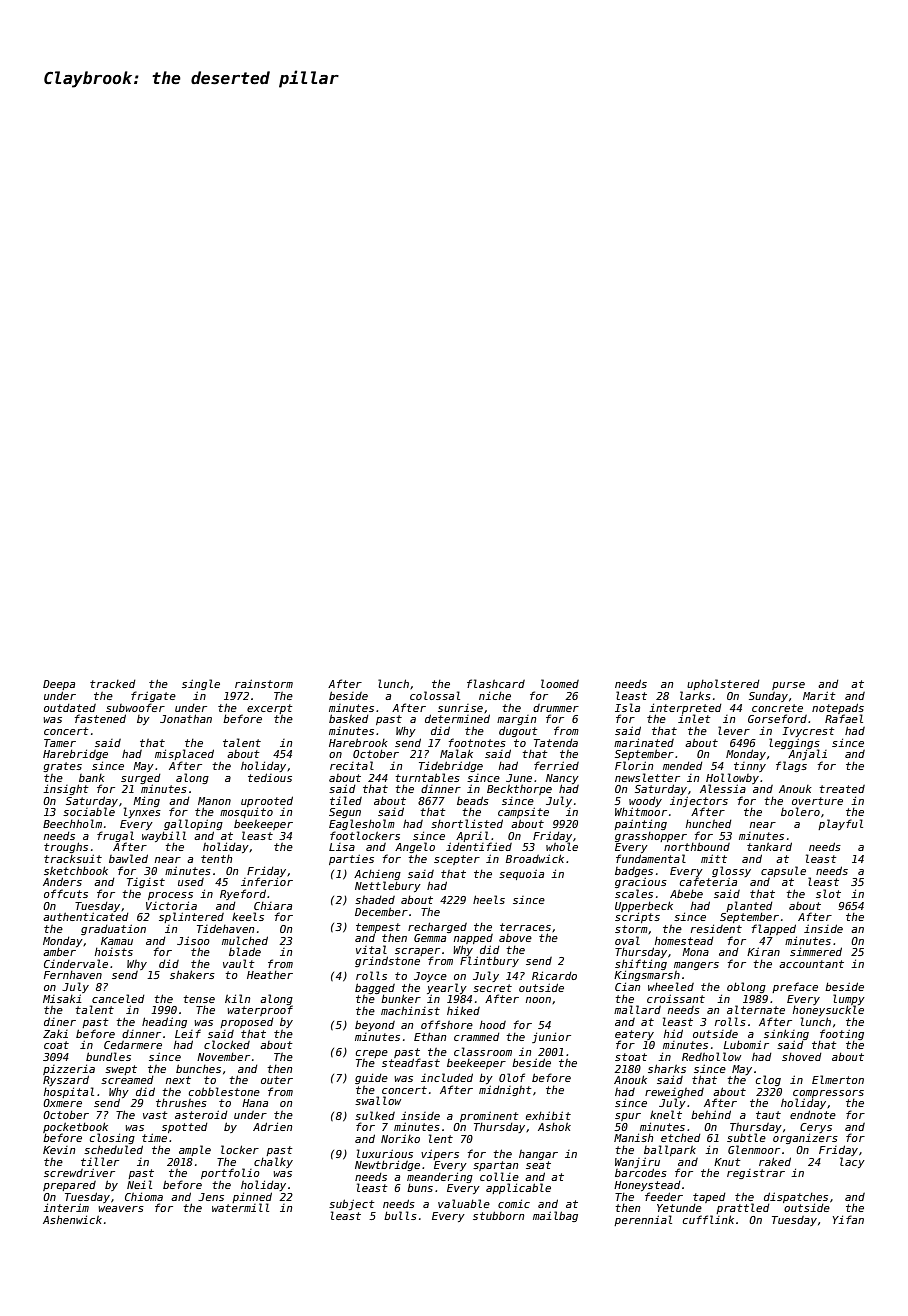 The height and width of the screenshot is (1316, 908). What do you see at coordinates (73, 858) in the screenshot?
I see `tracksuit` at bounding box center [73, 858].
